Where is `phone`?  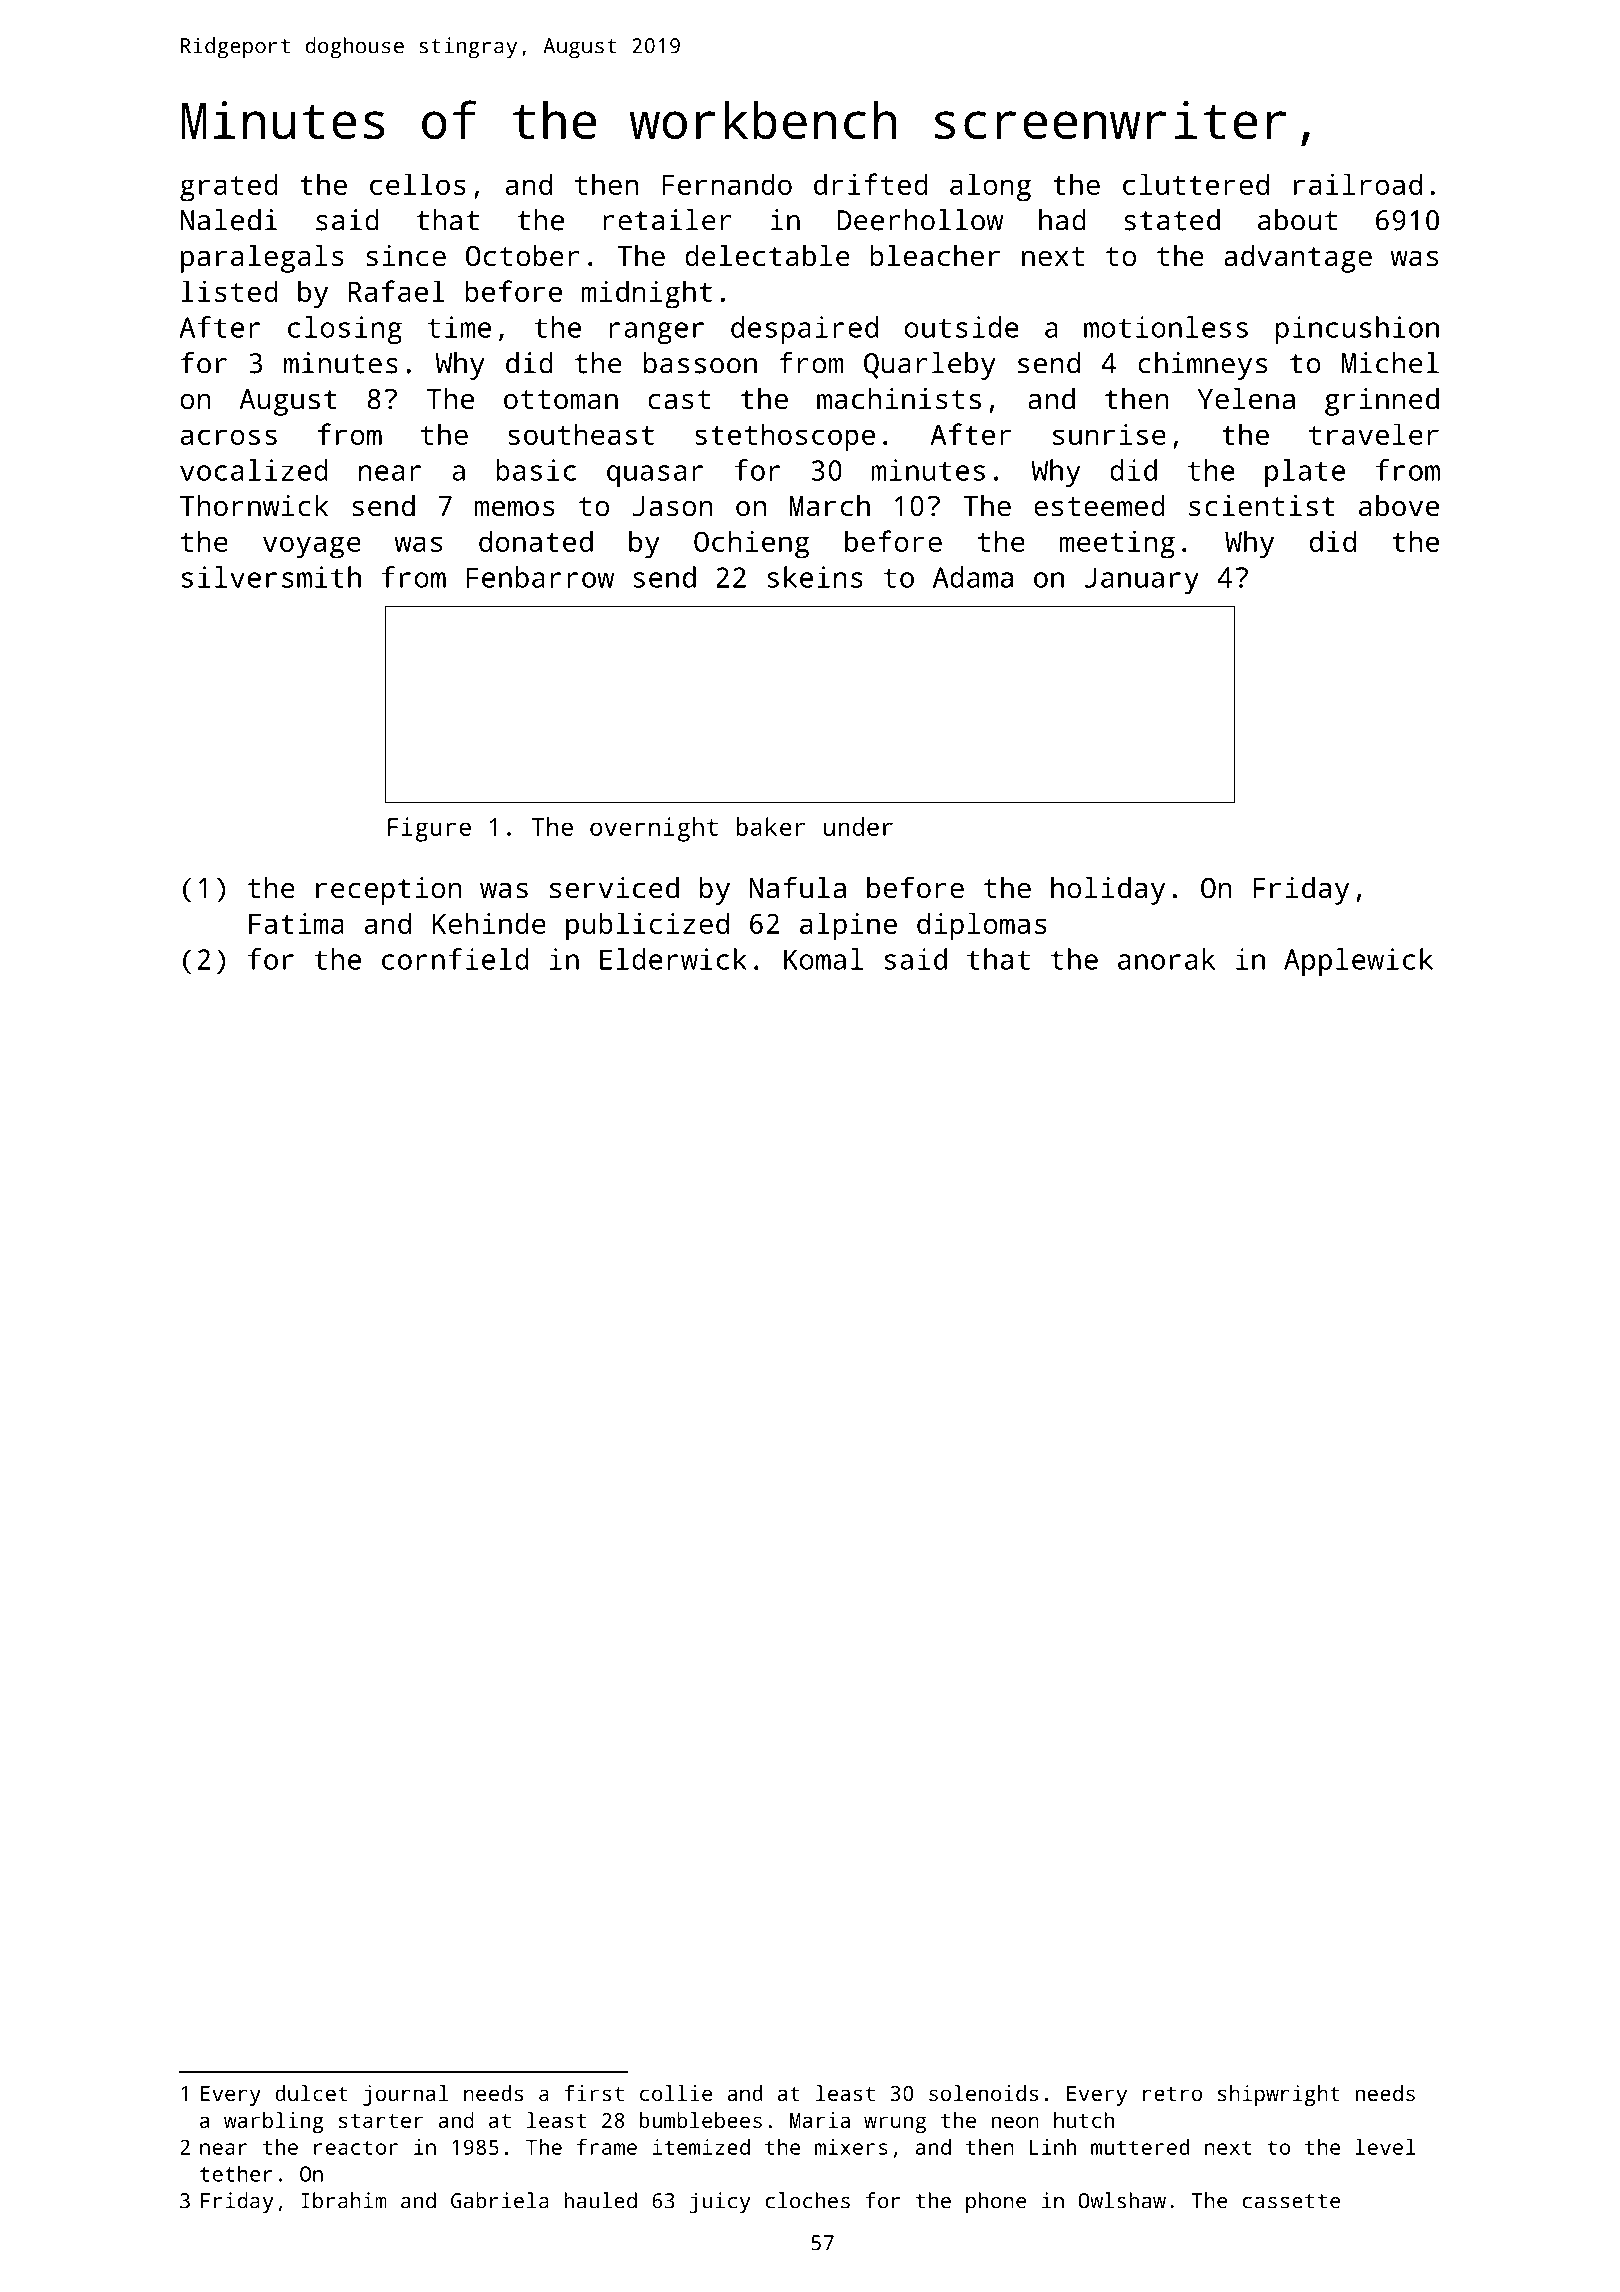 phone is located at coordinates (996, 2203).
